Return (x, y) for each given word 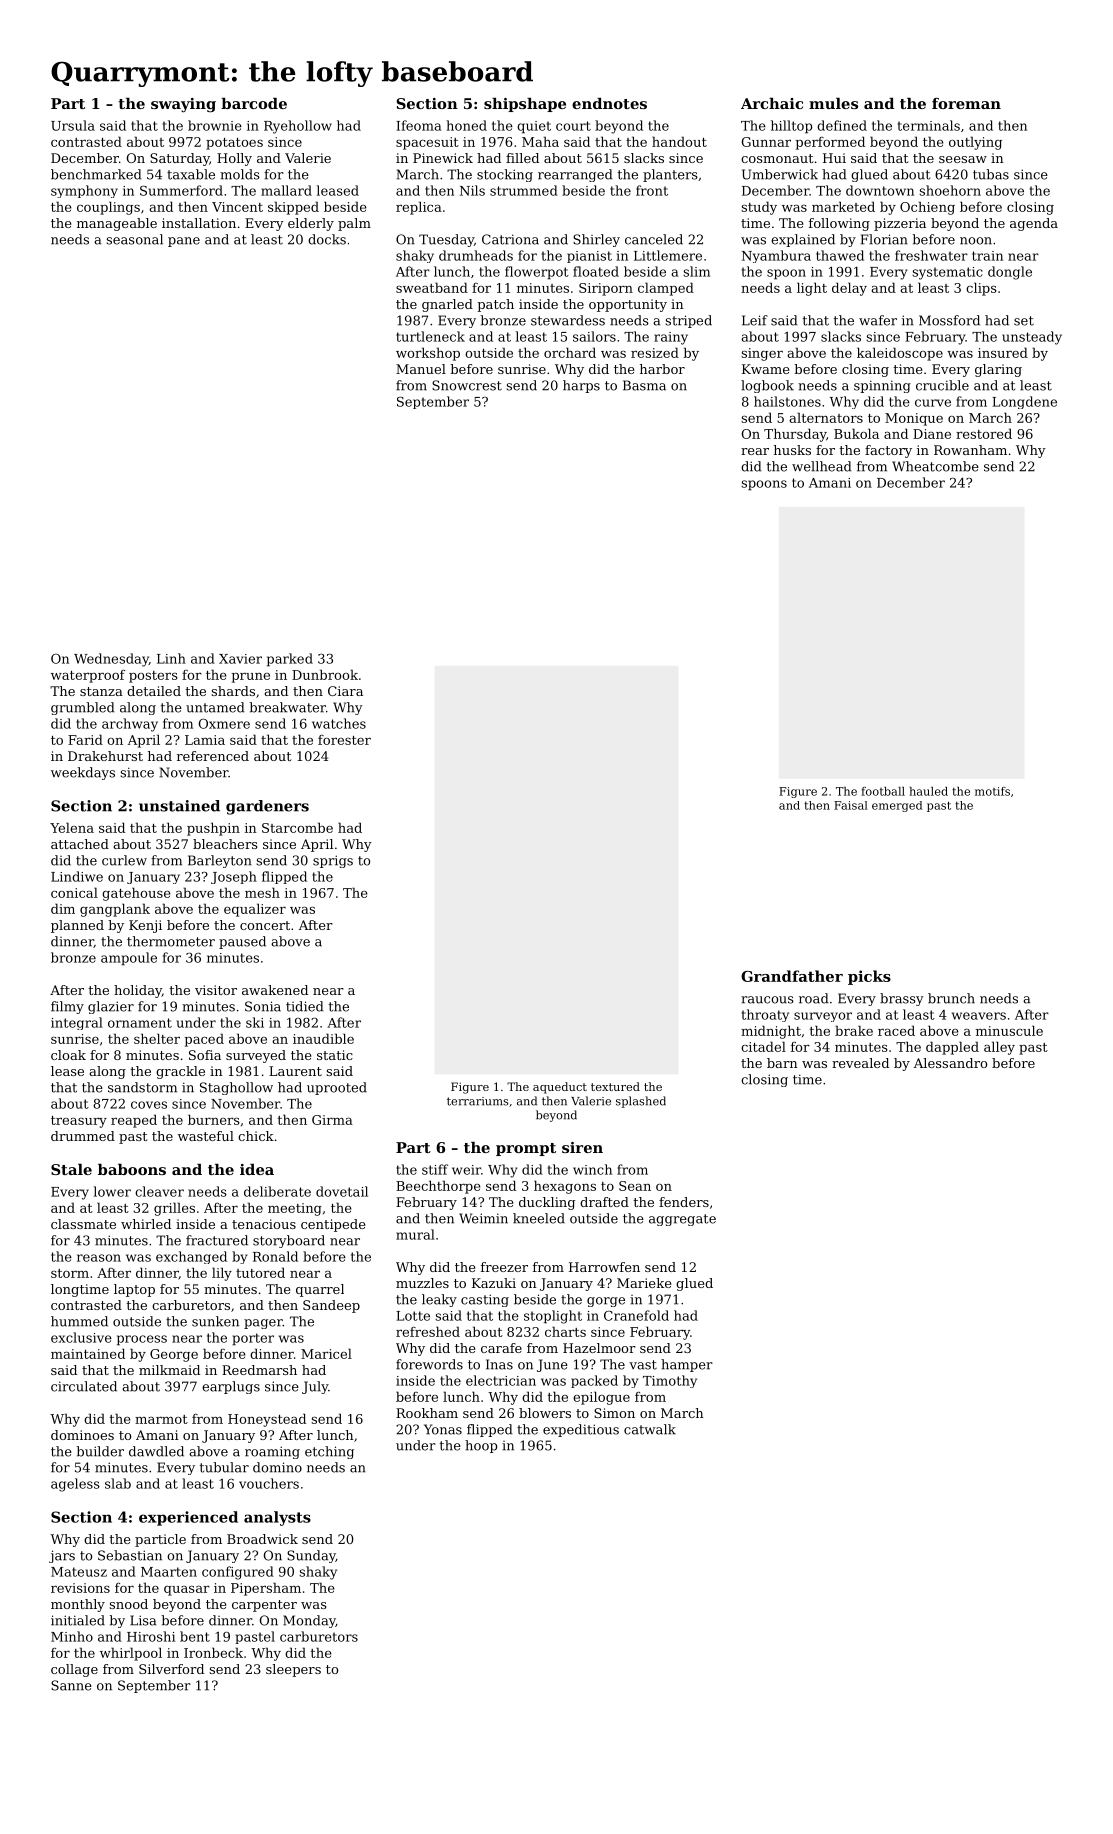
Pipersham (266, 1589)
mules (833, 103)
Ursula (73, 125)
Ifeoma (418, 125)
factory (888, 451)
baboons (132, 1169)
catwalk (650, 1429)
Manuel (421, 369)
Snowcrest (467, 385)
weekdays (83, 773)
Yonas (443, 1429)
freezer (504, 1267)
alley (999, 1048)
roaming (272, 1452)
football (883, 791)
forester (344, 740)
